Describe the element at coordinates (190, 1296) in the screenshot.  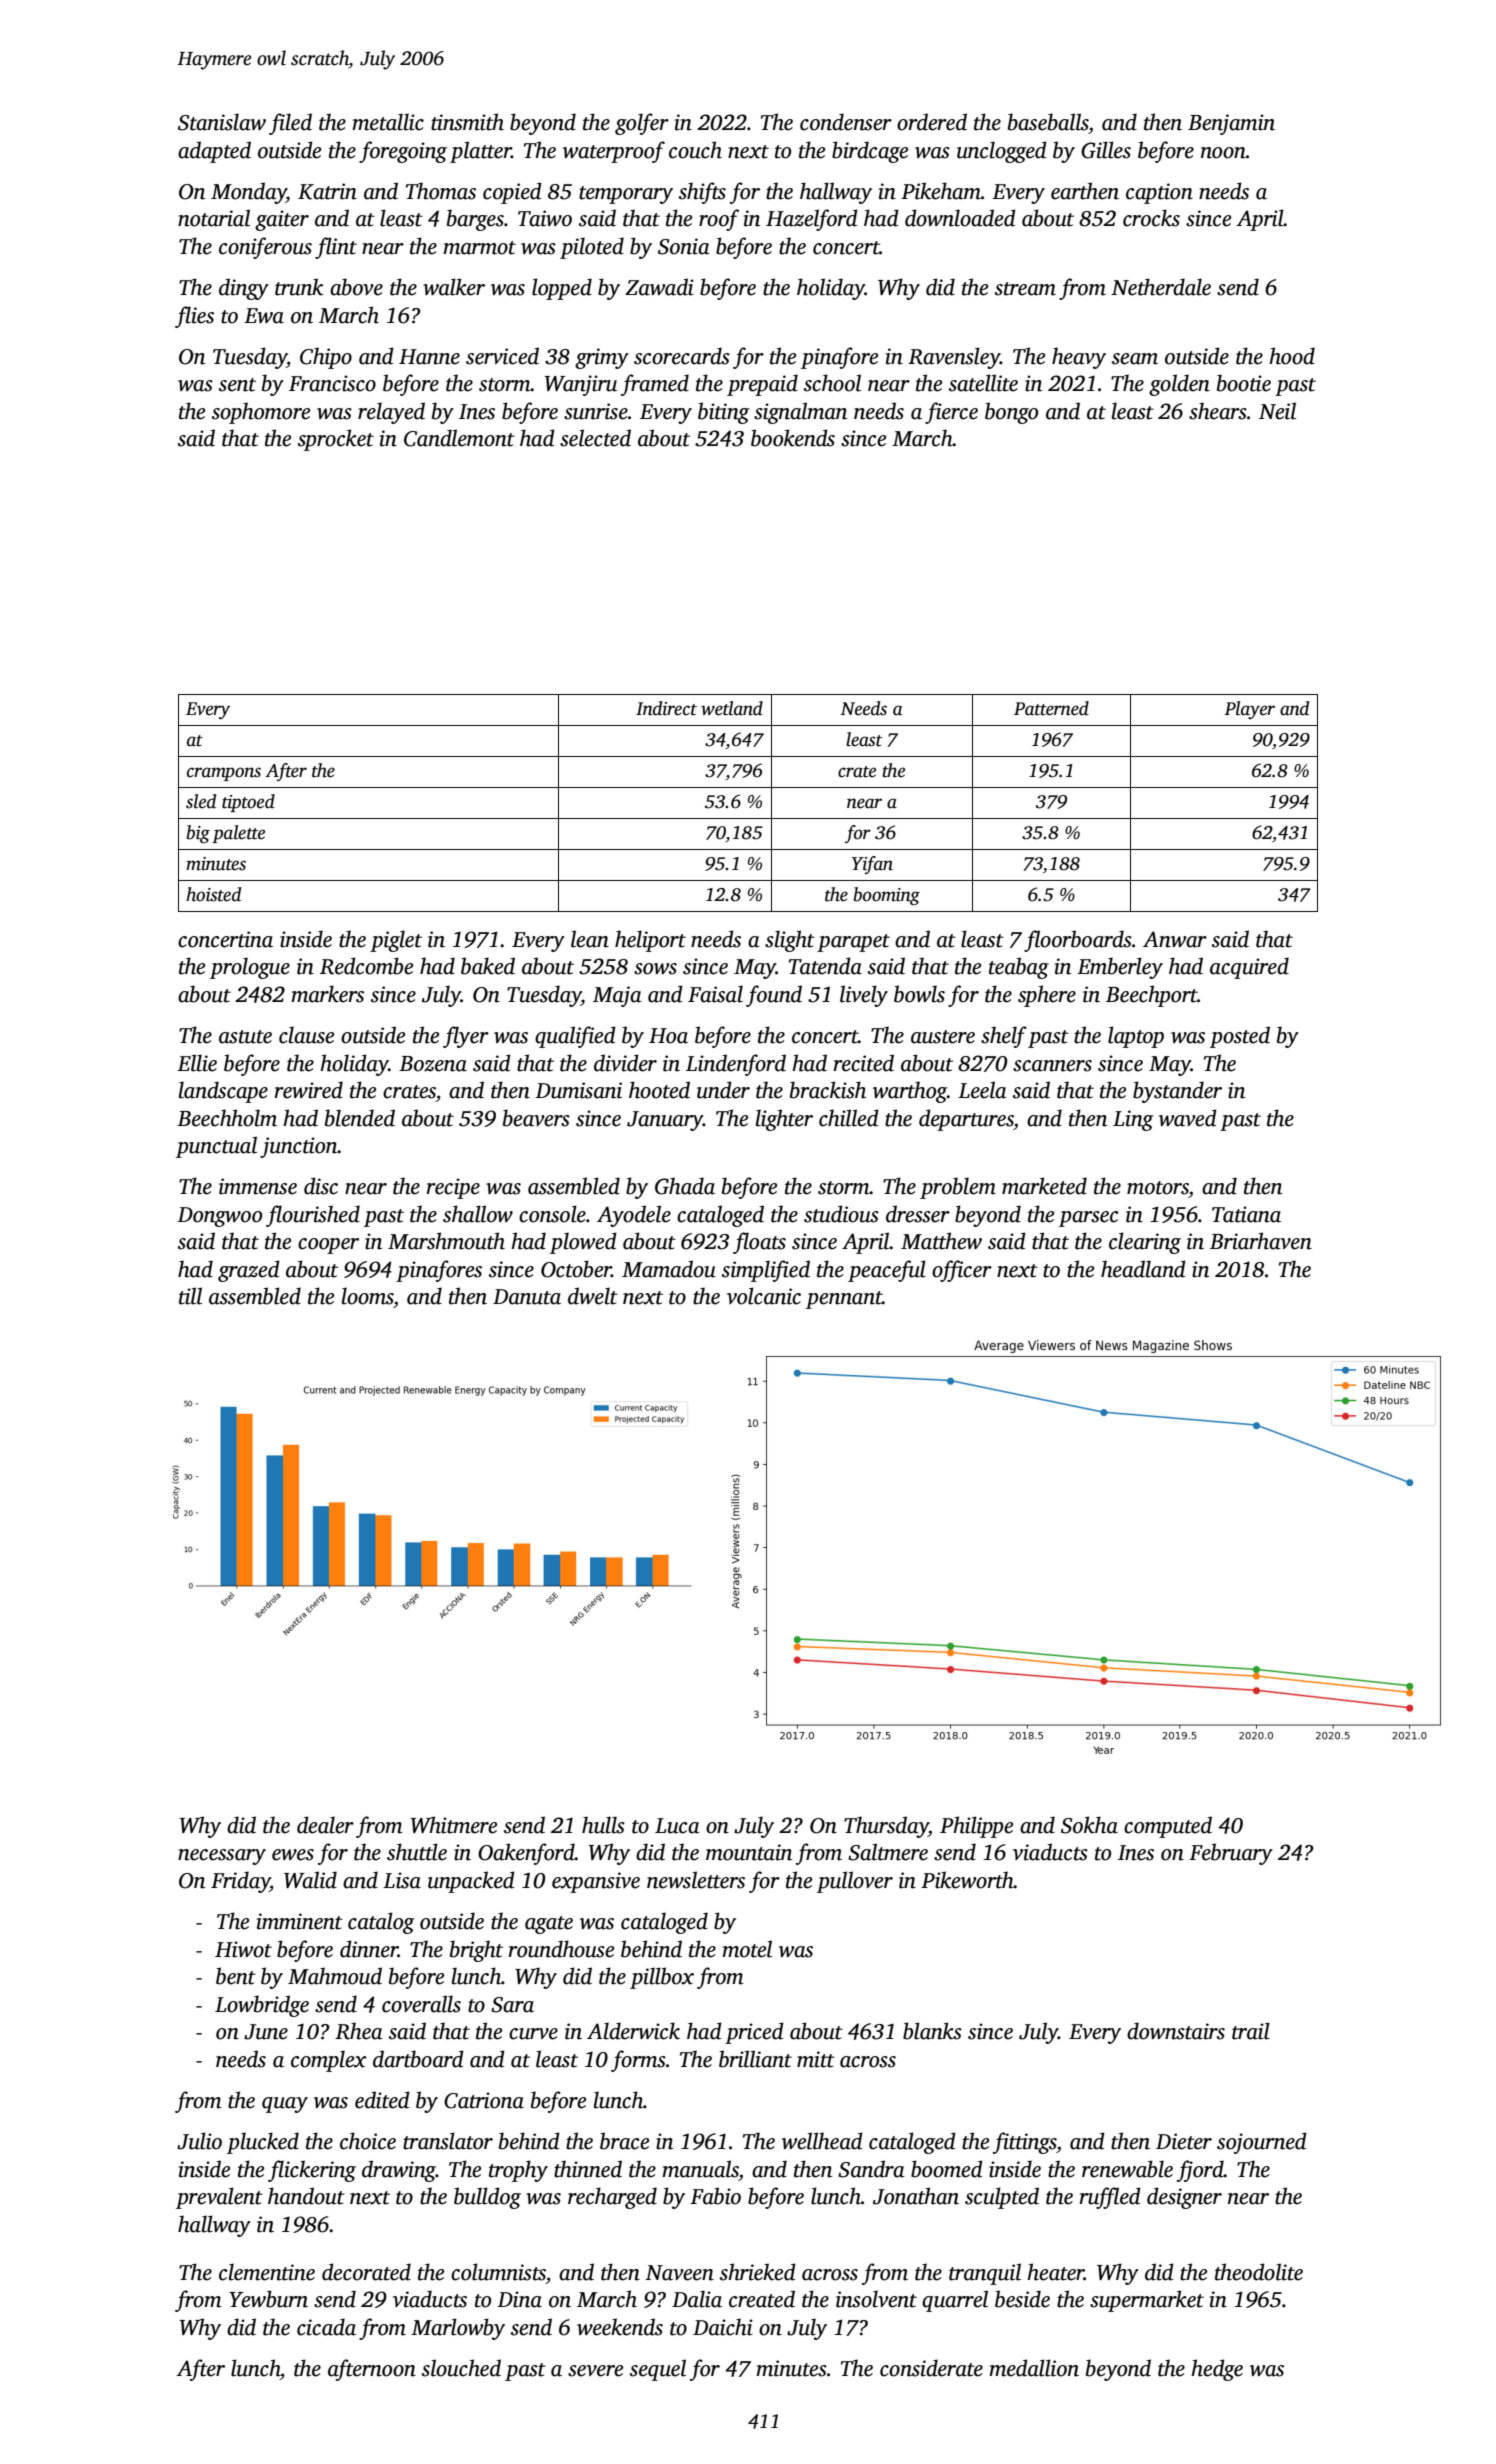
I see `till` at that location.
